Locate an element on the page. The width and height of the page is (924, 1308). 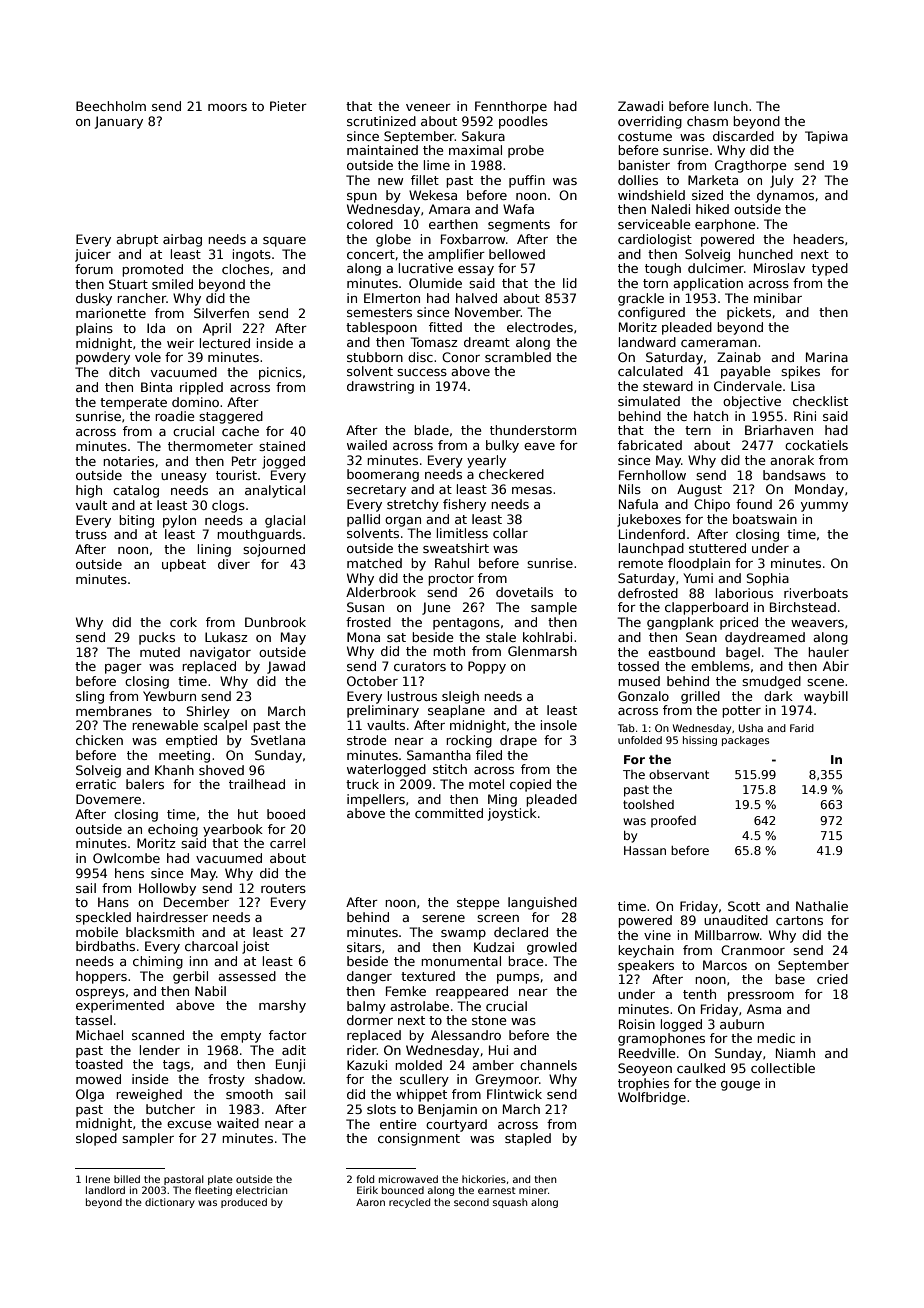
vine is located at coordinates (657, 935).
